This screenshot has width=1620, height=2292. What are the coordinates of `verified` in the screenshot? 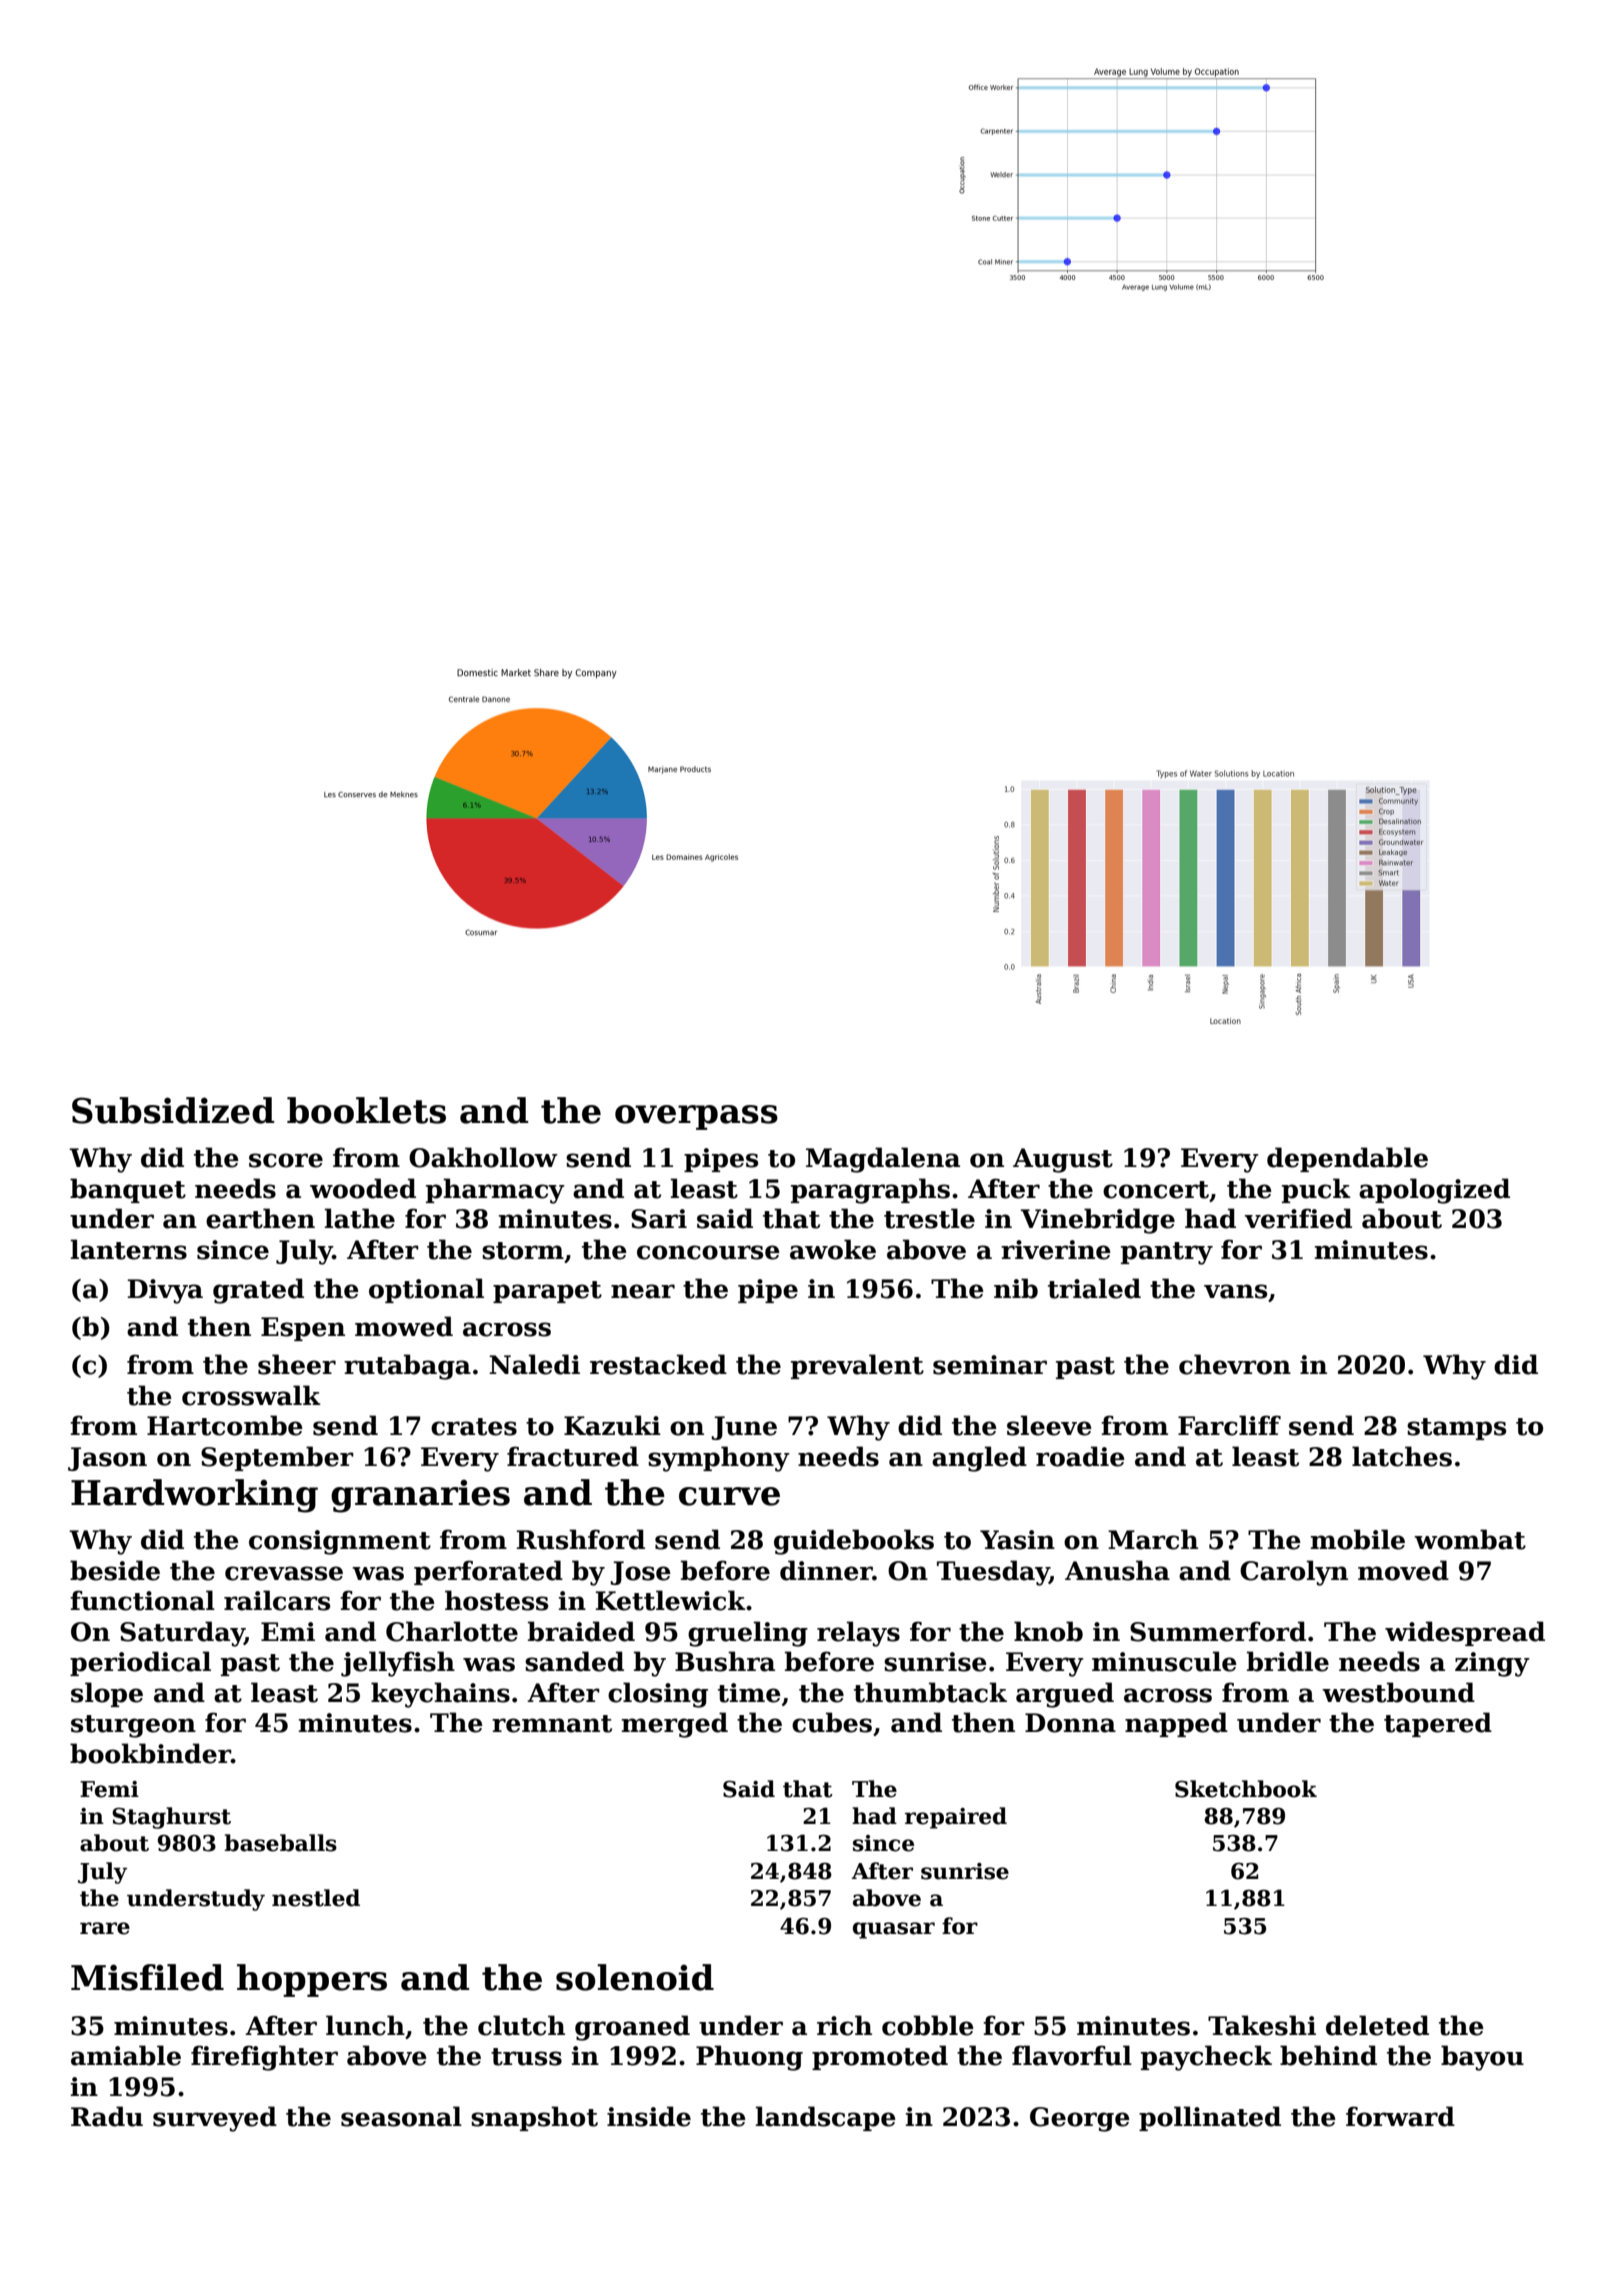 It's located at (1298, 1218).
